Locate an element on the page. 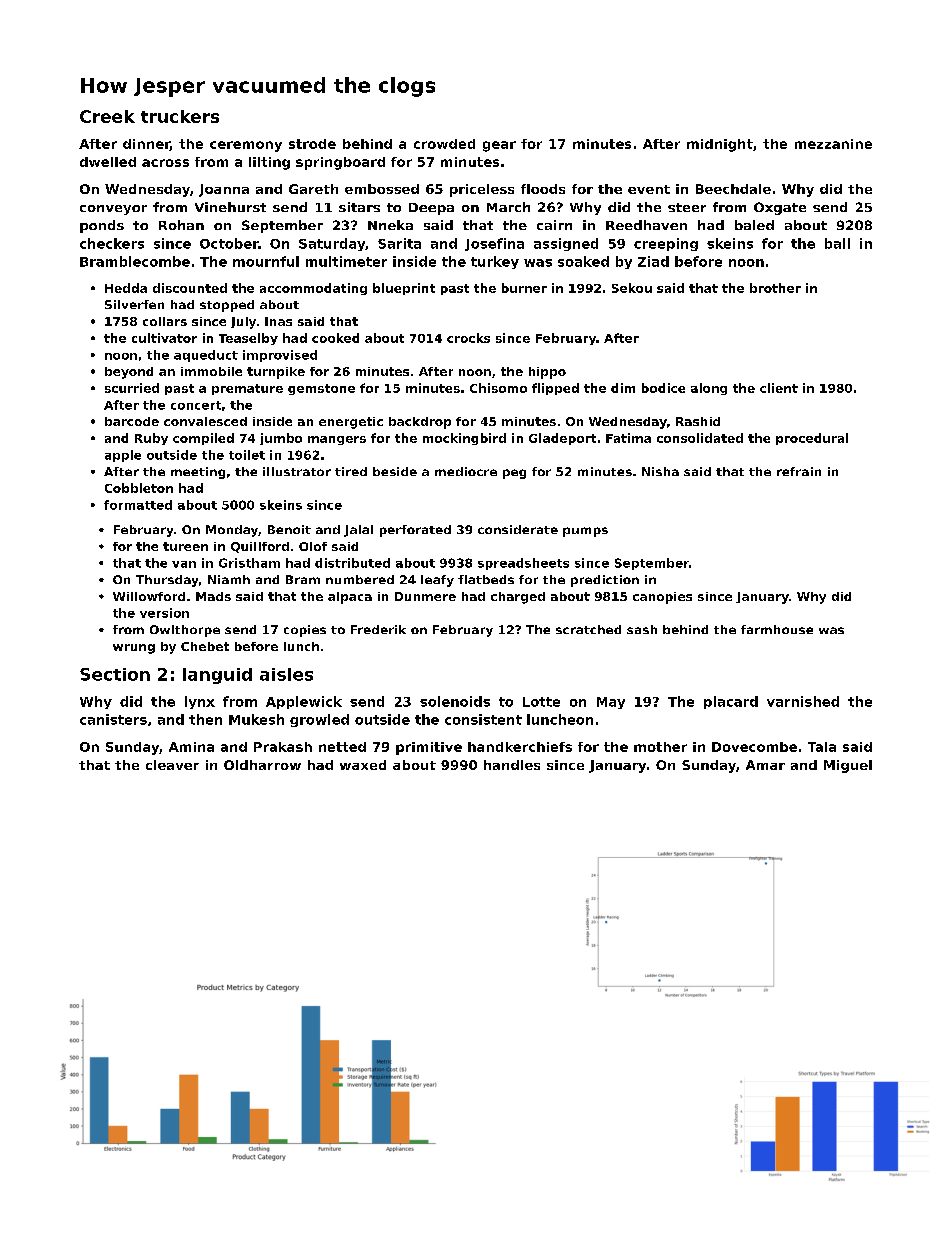  primitive is located at coordinates (429, 748).
